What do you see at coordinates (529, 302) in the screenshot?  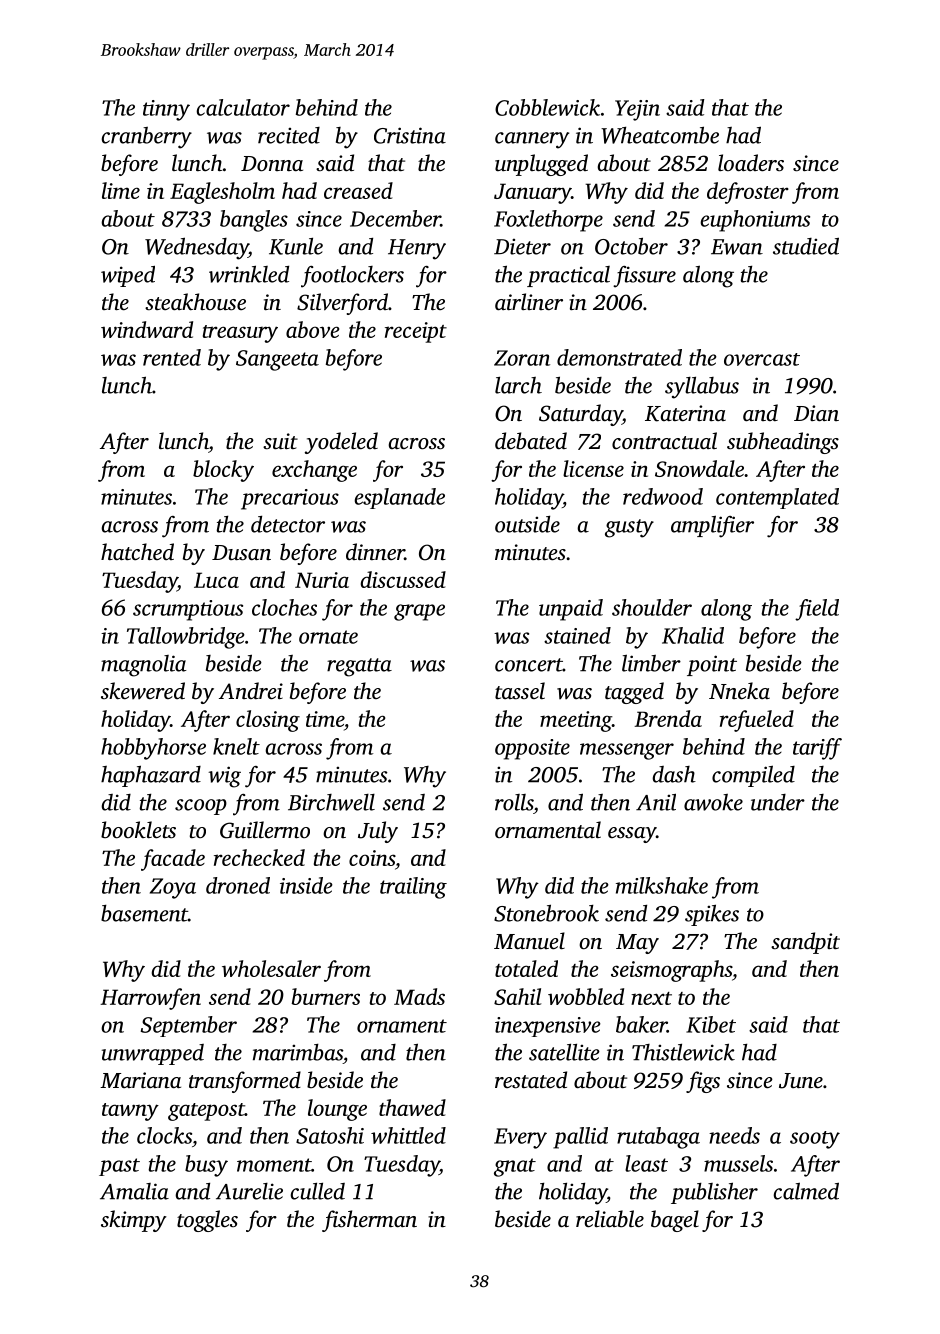 I see `airliner` at bounding box center [529, 302].
